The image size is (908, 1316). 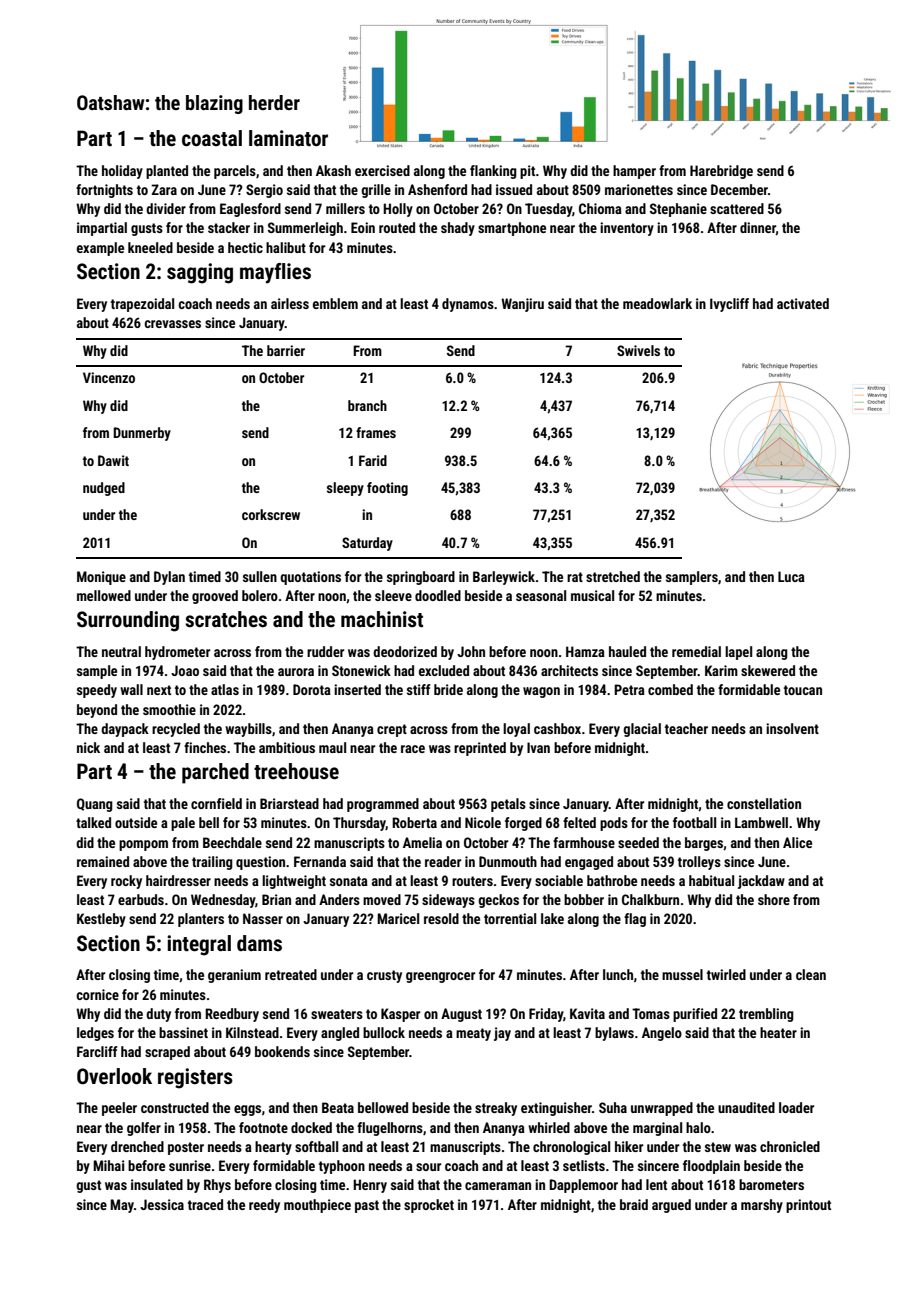 I want to click on sprocket, so click(x=429, y=1206).
